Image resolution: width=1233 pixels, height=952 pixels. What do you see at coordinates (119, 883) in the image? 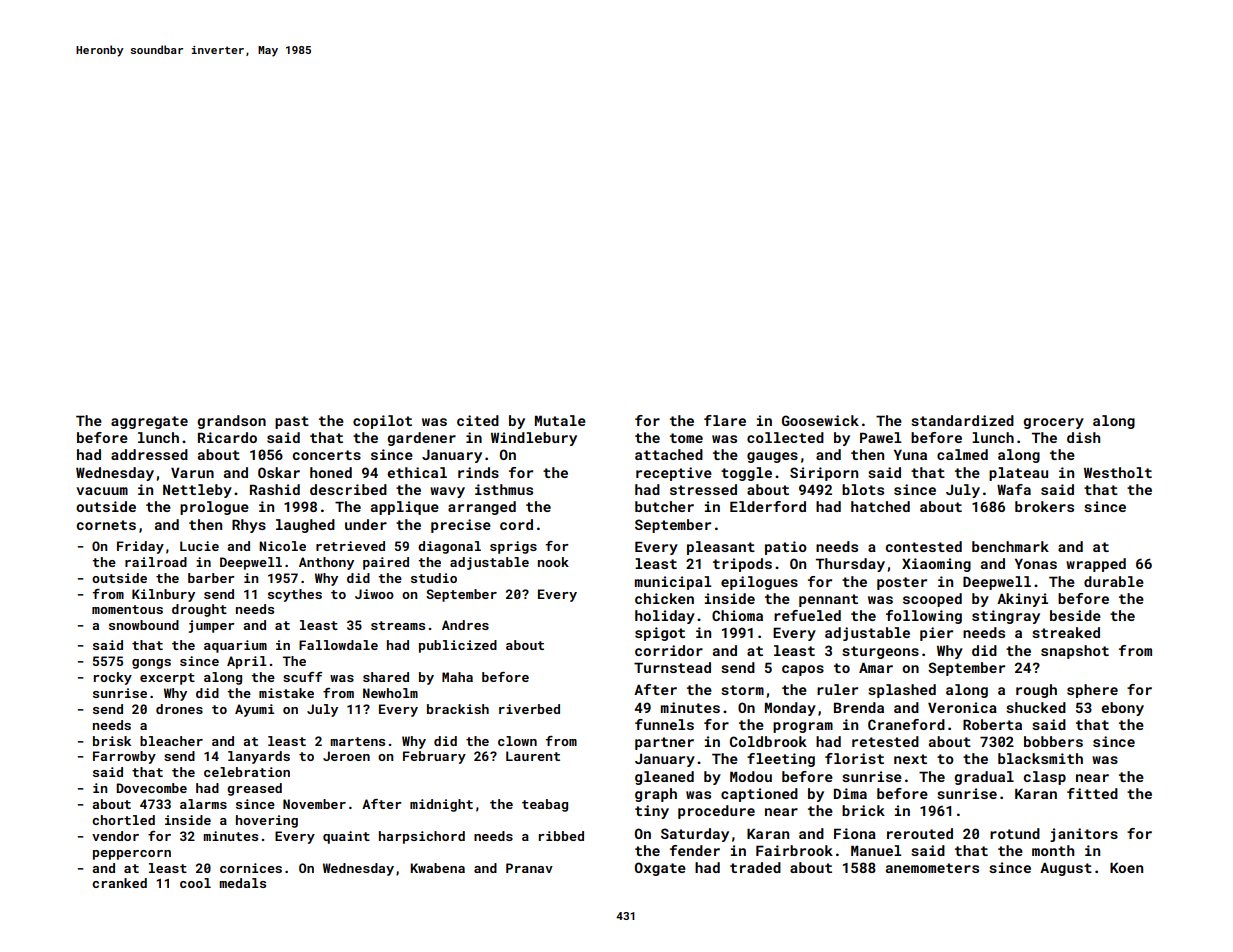
I see `cranked` at bounding box center [119, 883].
